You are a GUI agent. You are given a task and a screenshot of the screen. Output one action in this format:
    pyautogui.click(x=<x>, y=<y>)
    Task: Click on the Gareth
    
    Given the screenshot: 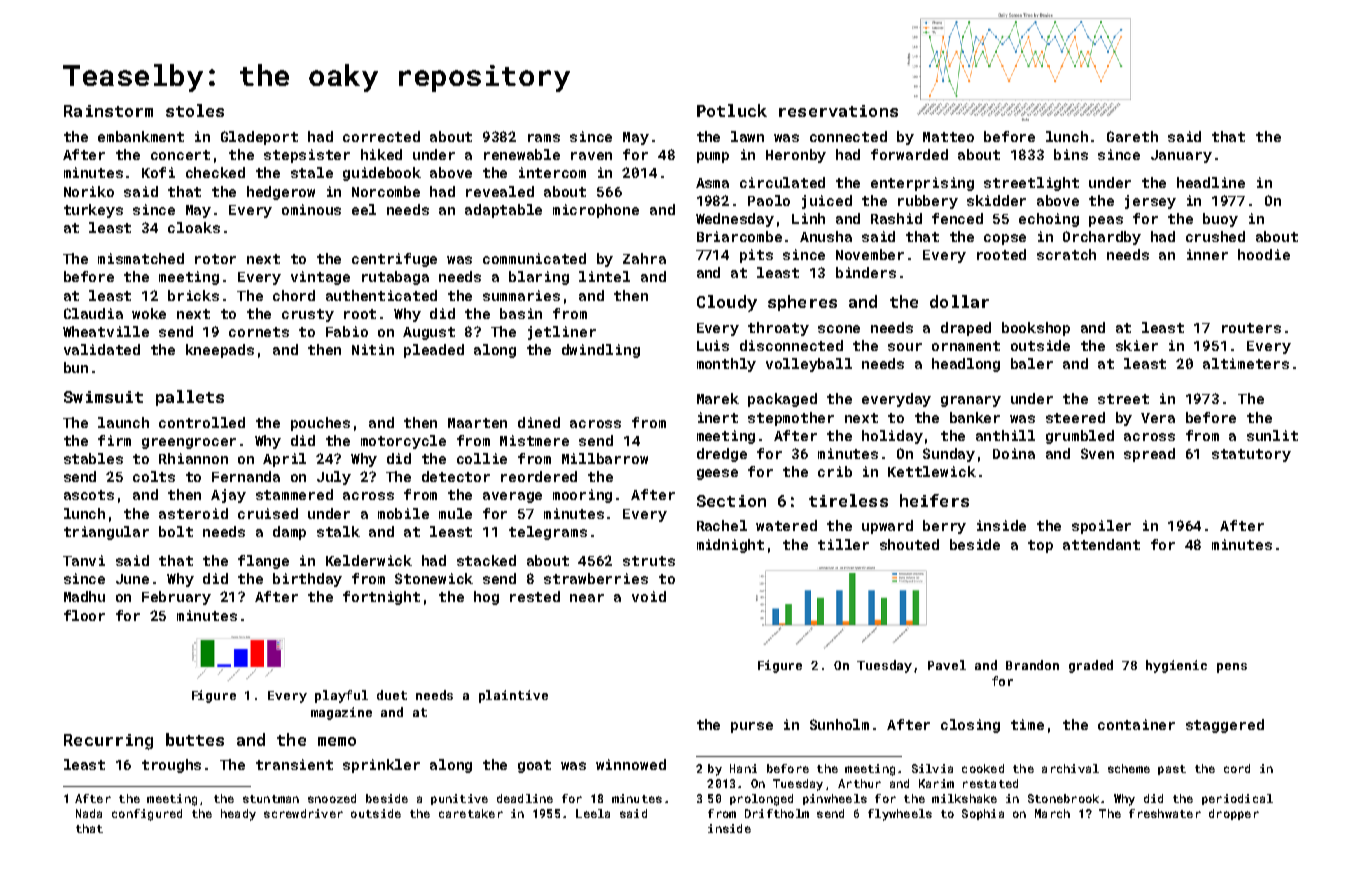 What is the action you would take?
    pyautogui.click(x=1132, y=136)
